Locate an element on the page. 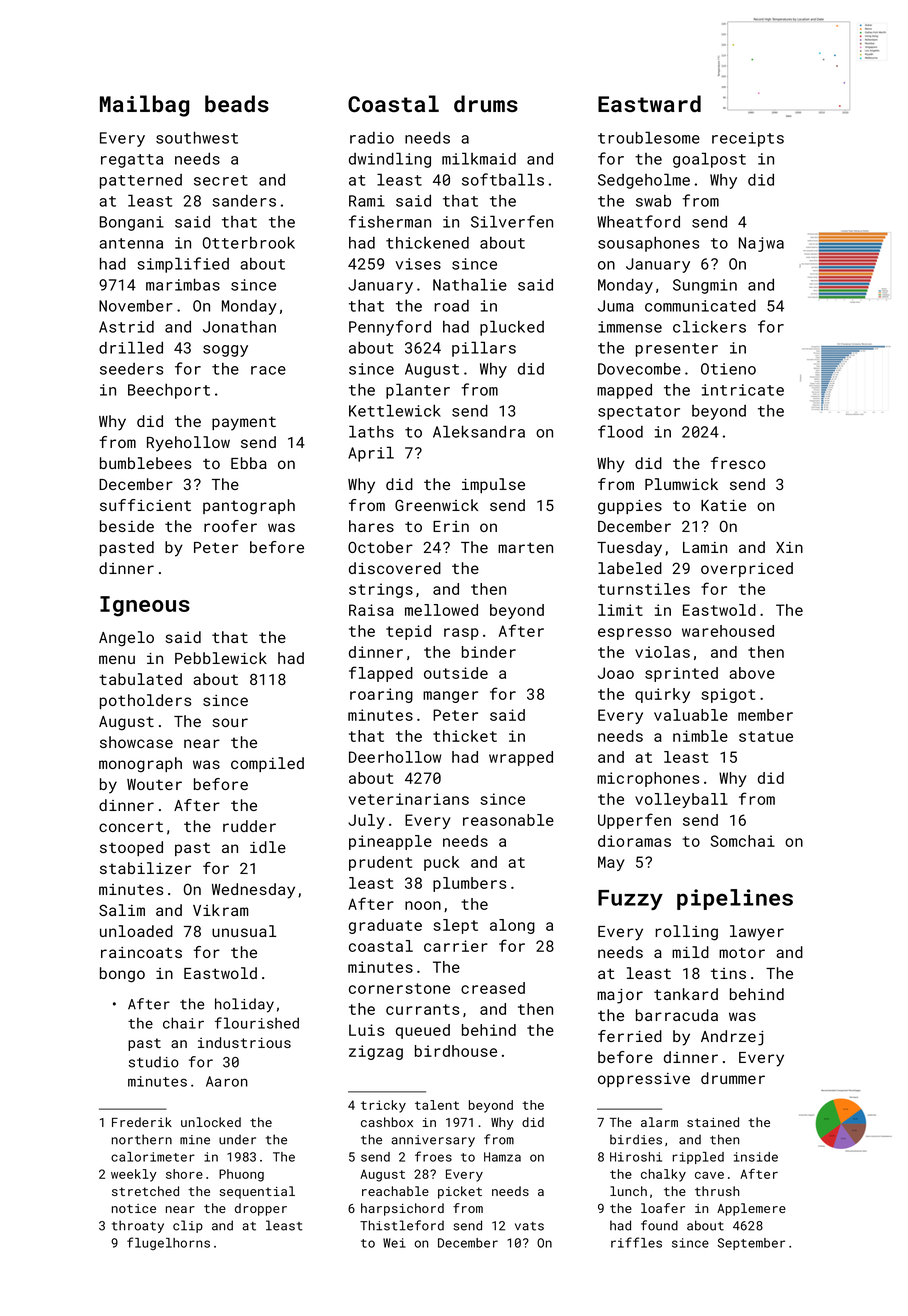 The image size is (908, 1316). flood is located at coordinates (620, 431).
